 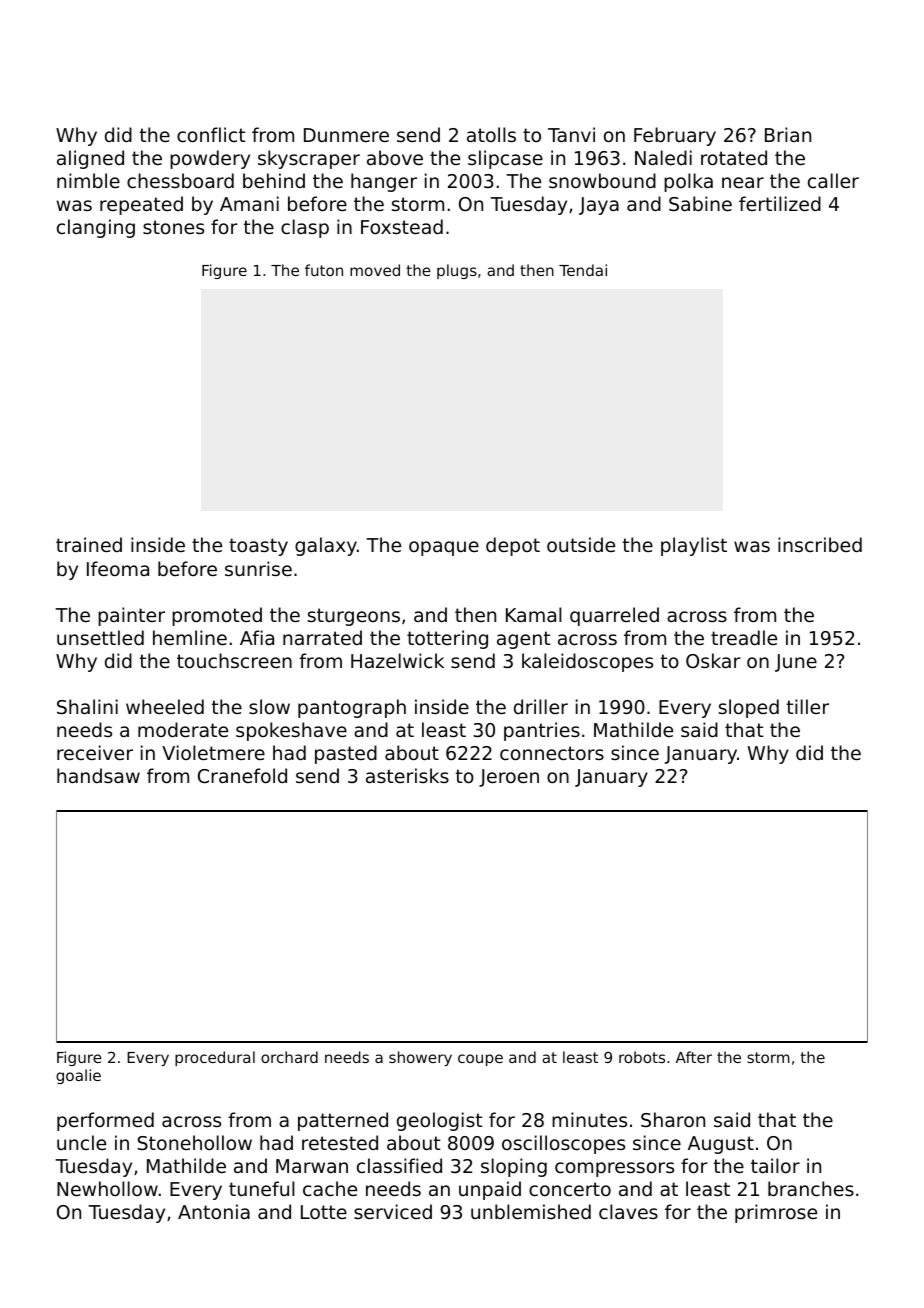 I want to click on pasted, so click(x=346, y=754).
